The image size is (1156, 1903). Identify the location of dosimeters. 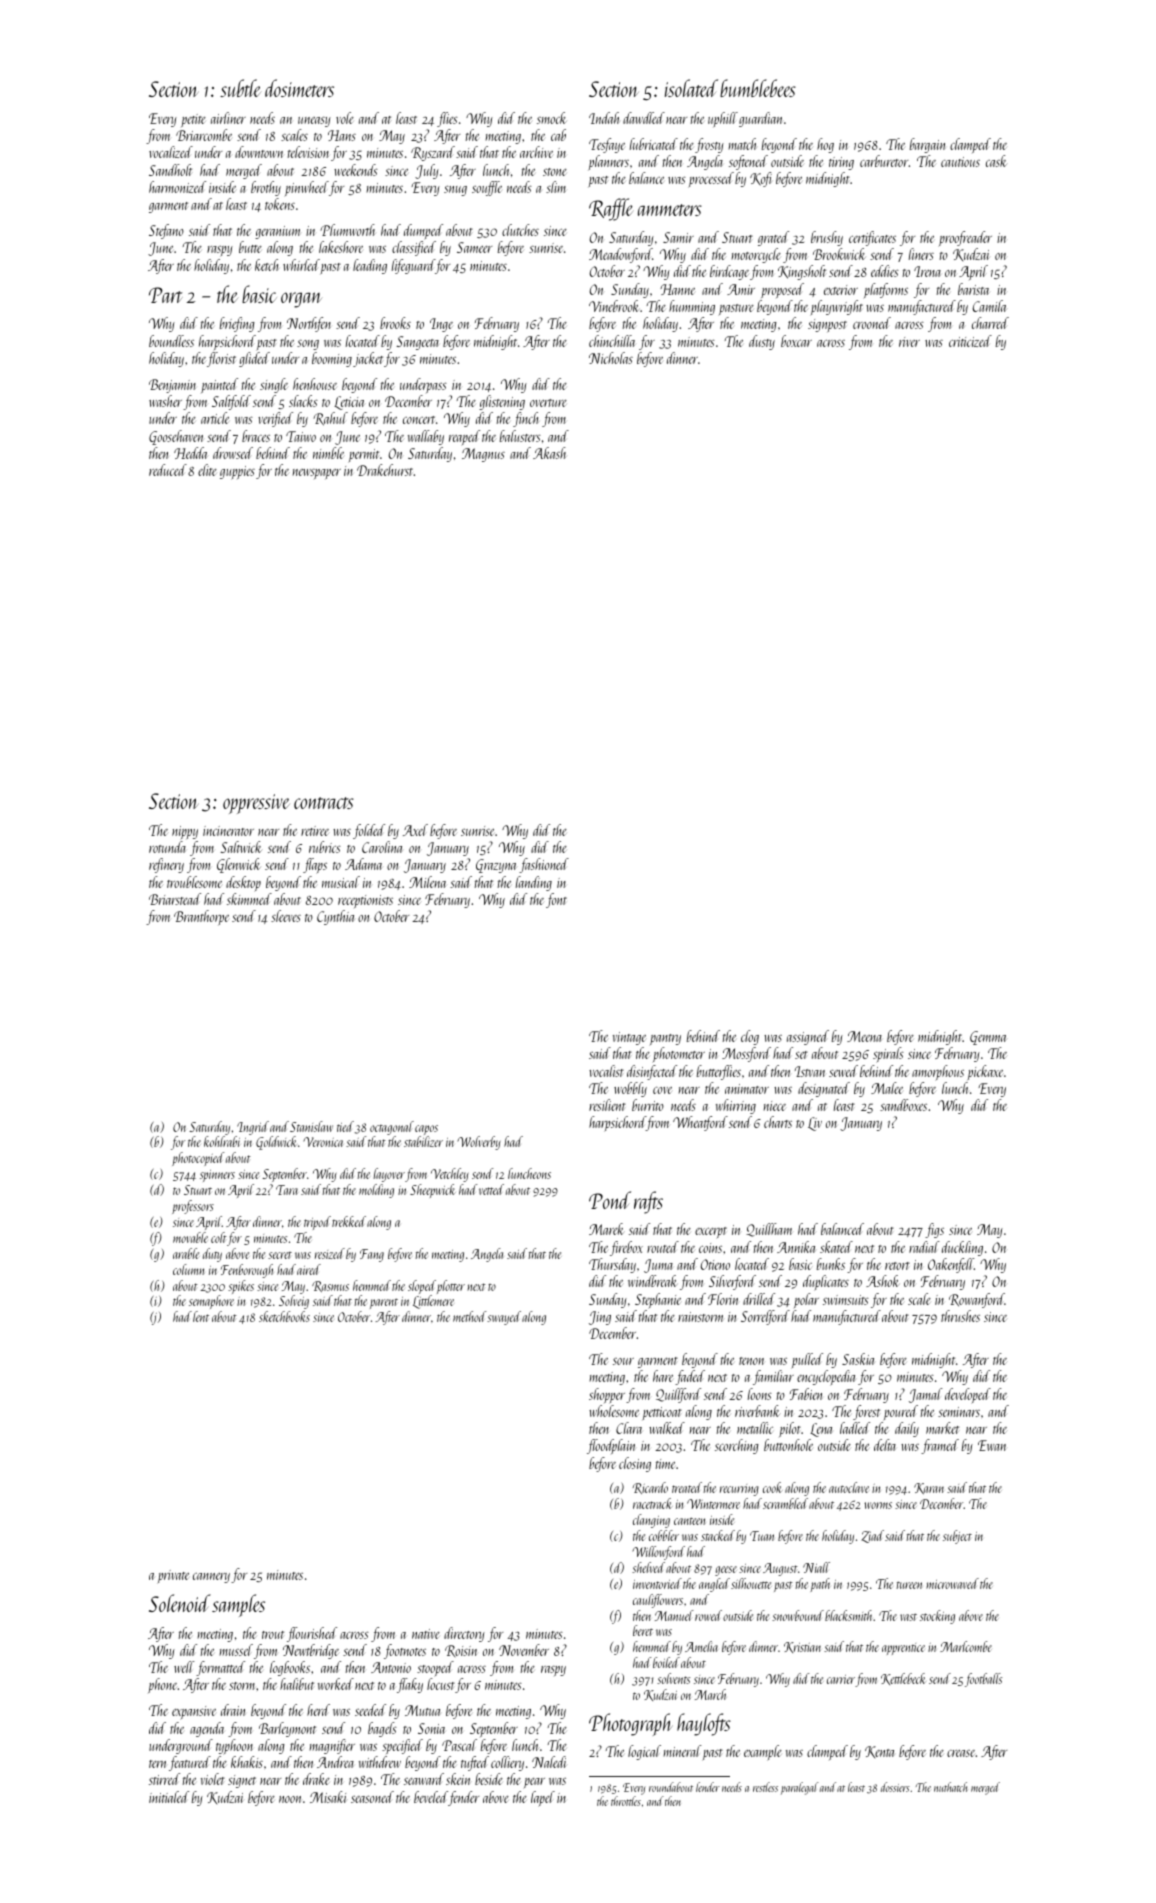
(299, 88).
